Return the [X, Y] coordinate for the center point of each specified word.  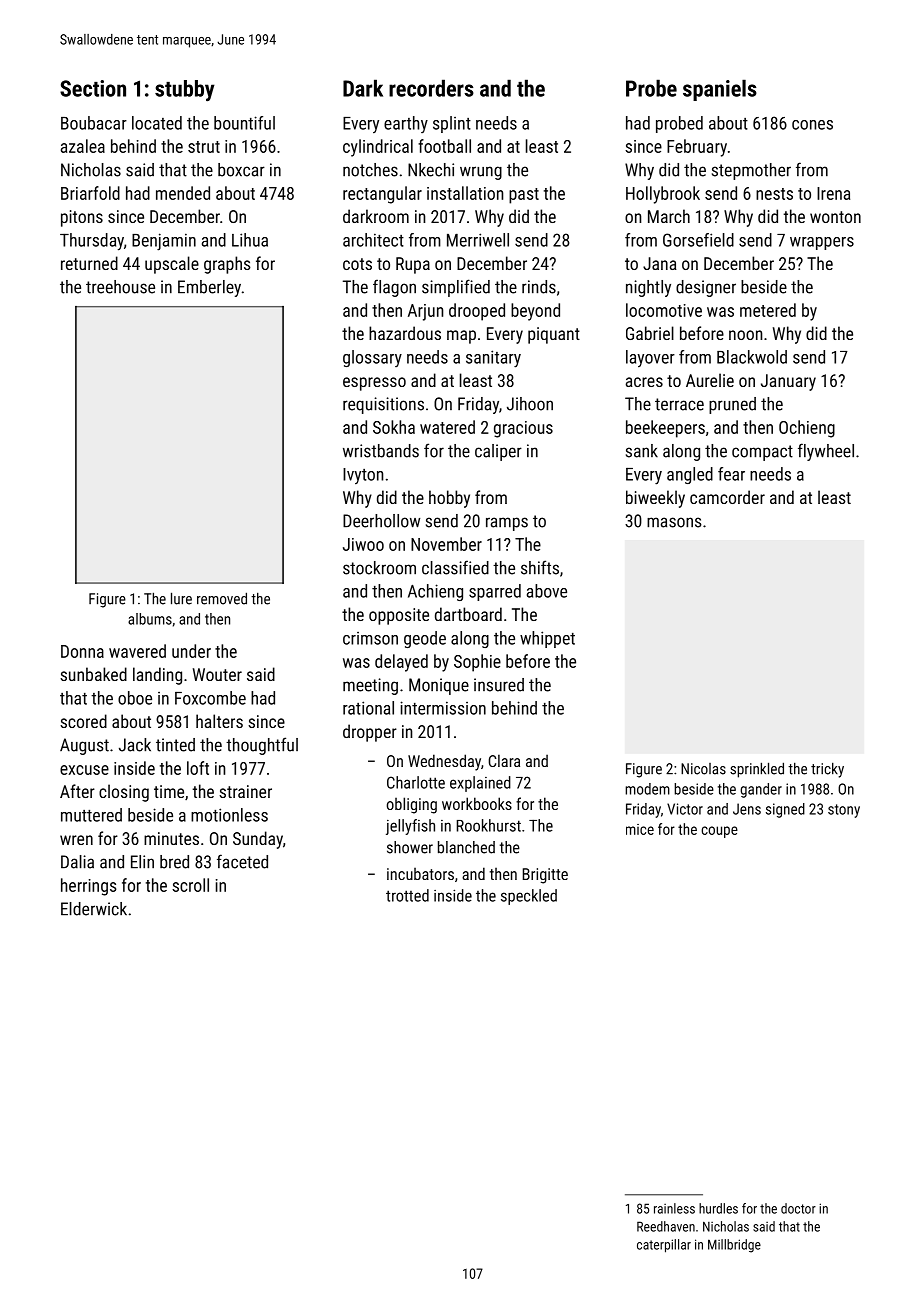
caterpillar [664, 1246]
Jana [660, 263]
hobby [449, 499]
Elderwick [94, 909]
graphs [227, 265]
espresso [374, 384]
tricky [827, 770]
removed [222, 598]
